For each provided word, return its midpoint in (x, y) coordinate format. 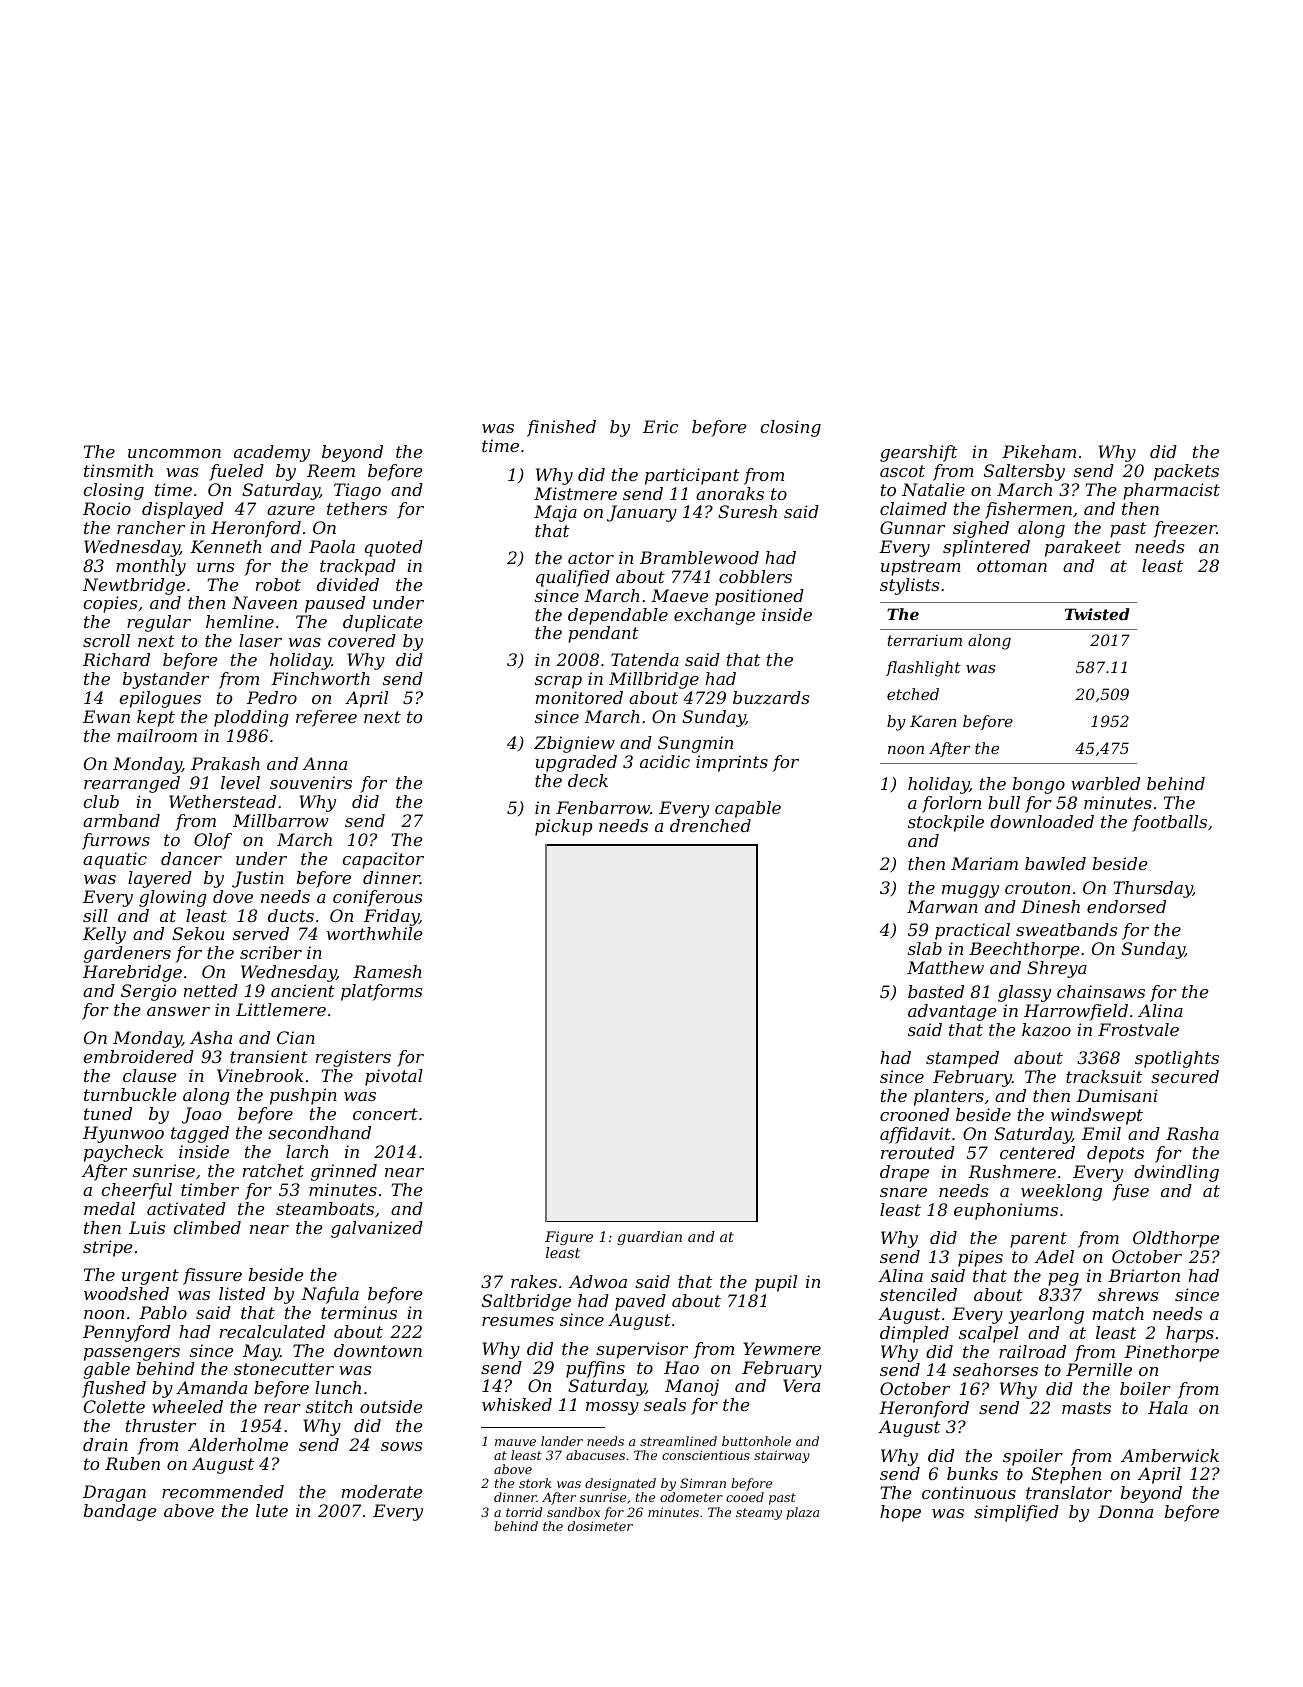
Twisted (1097, 614)
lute (272, 1510)
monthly (151, 567)
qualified (573, 578)
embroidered (139, 1056)
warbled (1105, 783)
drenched (710, 825)
